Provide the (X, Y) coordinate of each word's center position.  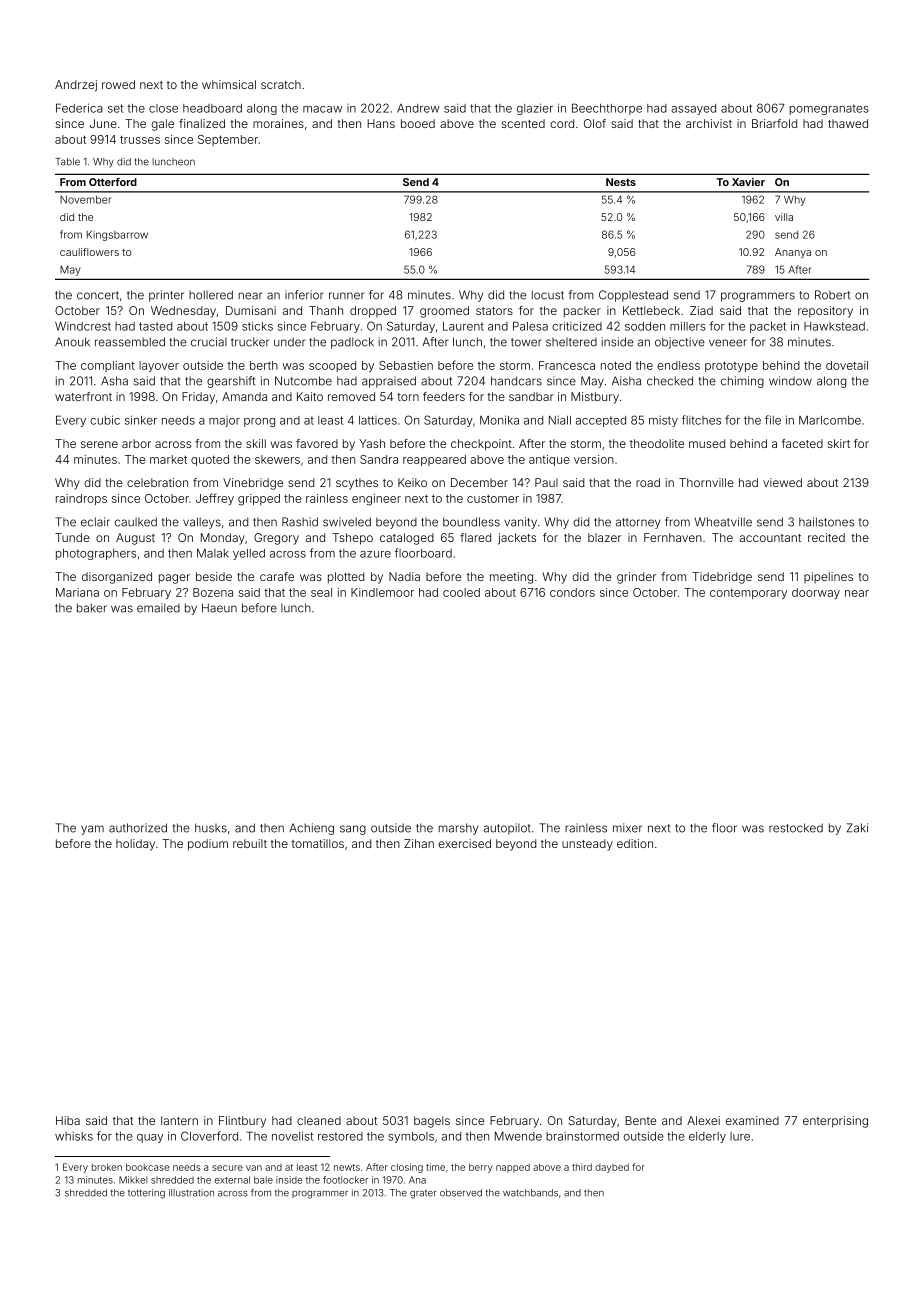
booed (418, 123)
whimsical (229, 84)
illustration (191, 1193)
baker (92, 608)
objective (680, 343)
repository (825, 312)
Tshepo (352, 539)
